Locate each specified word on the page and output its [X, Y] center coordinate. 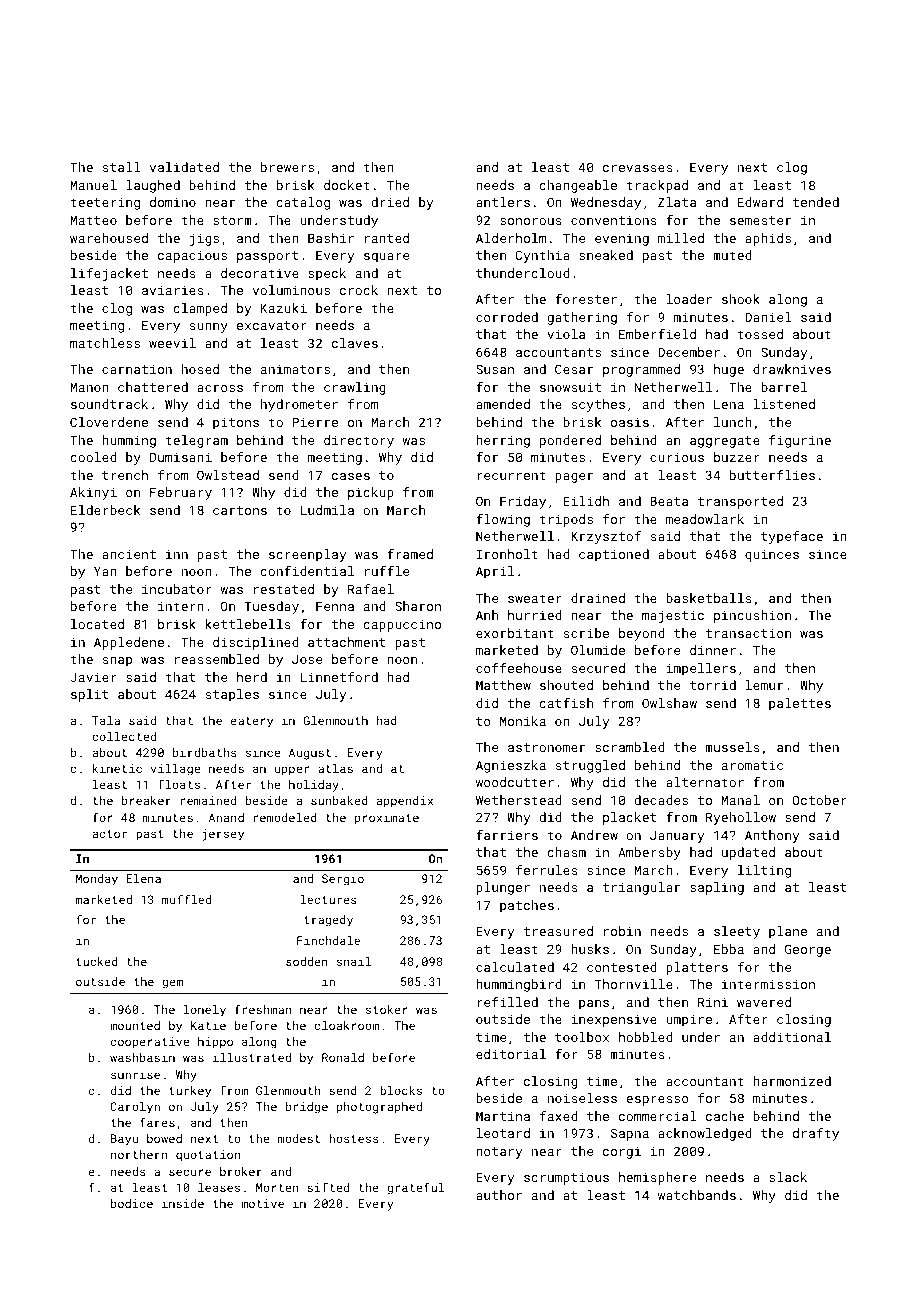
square [386, 258]
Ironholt [507, 554]
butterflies [772, 475]
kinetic [117, 768]
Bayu [124, 1140]
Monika [523, 721]
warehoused [109, 238]
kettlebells [248, 624]
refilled [507, 1002]
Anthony [772, 836]
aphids [768, 239]
